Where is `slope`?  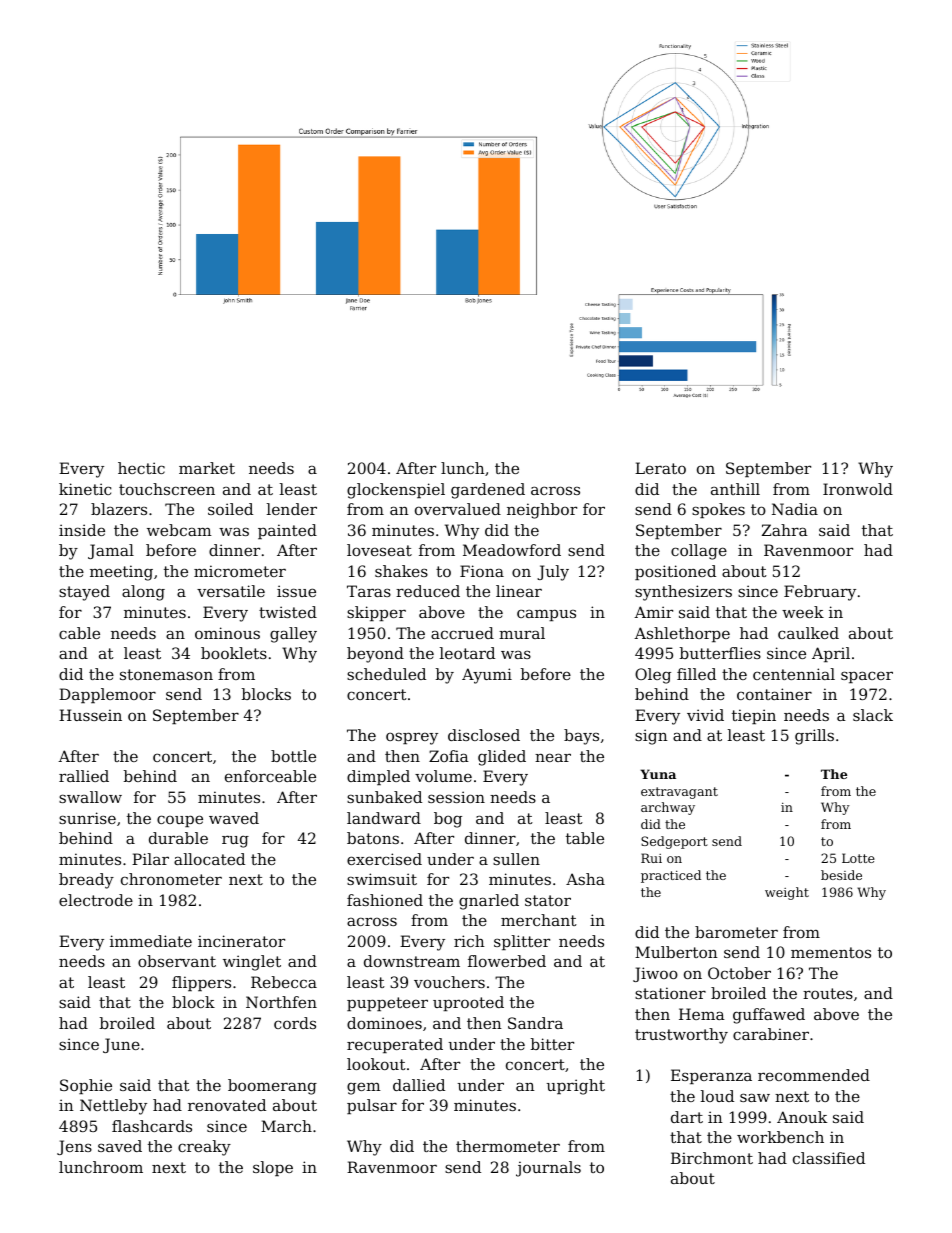
slope is located at coordinates (273, 1168).
